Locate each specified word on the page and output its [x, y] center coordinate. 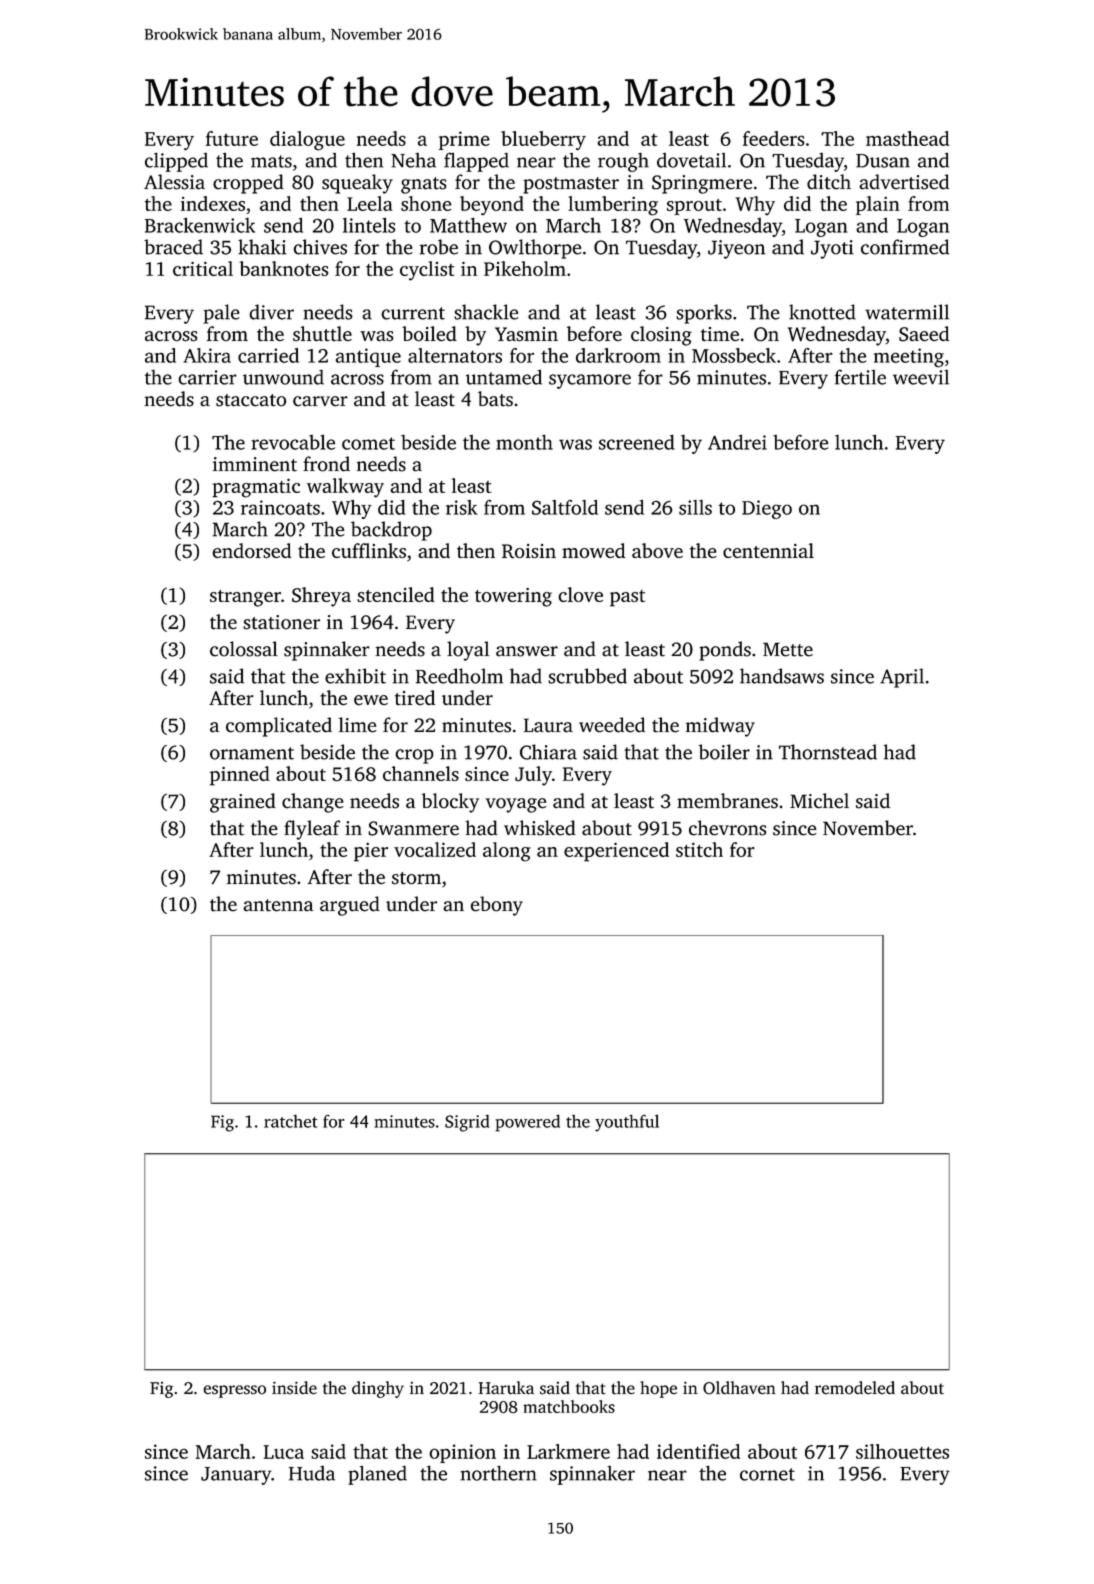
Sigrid [467, 1123]
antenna [278, 905]
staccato [251, 400]
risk [462, 507]
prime [464, 140]
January [236, 1476]
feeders [774, 138]
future [232, 138]
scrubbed [587, 676]
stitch [699, 849]
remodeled [855, 1388]
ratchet [291, 1121]
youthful [627, 1123]
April [902, 678]
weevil [921, 377]
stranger [245, 598]
